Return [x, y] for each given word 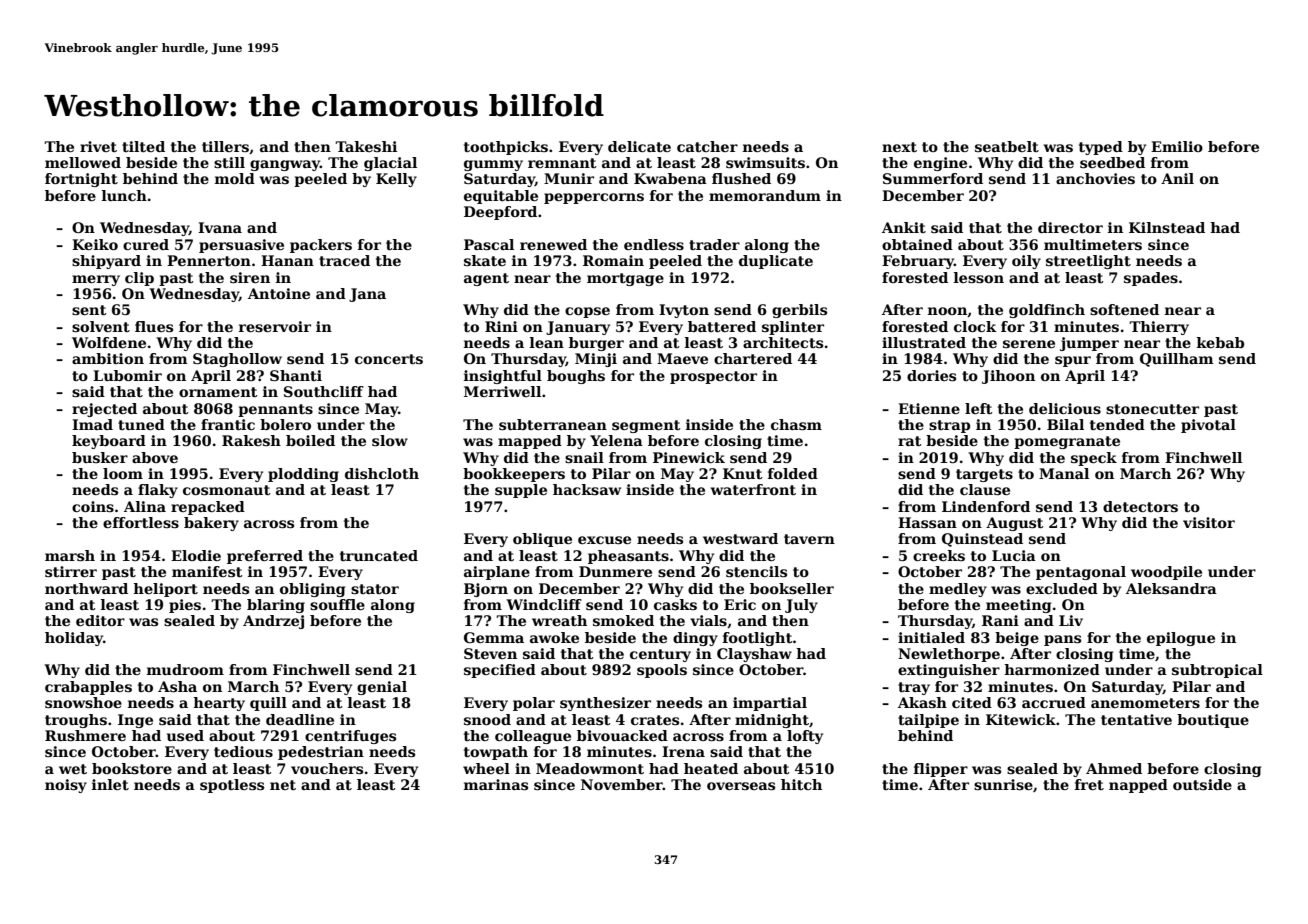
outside [1202, 784]
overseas [741, 786]
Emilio [1177, 146]
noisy [66, 786]
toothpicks [506, 148]
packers [321, 246]
